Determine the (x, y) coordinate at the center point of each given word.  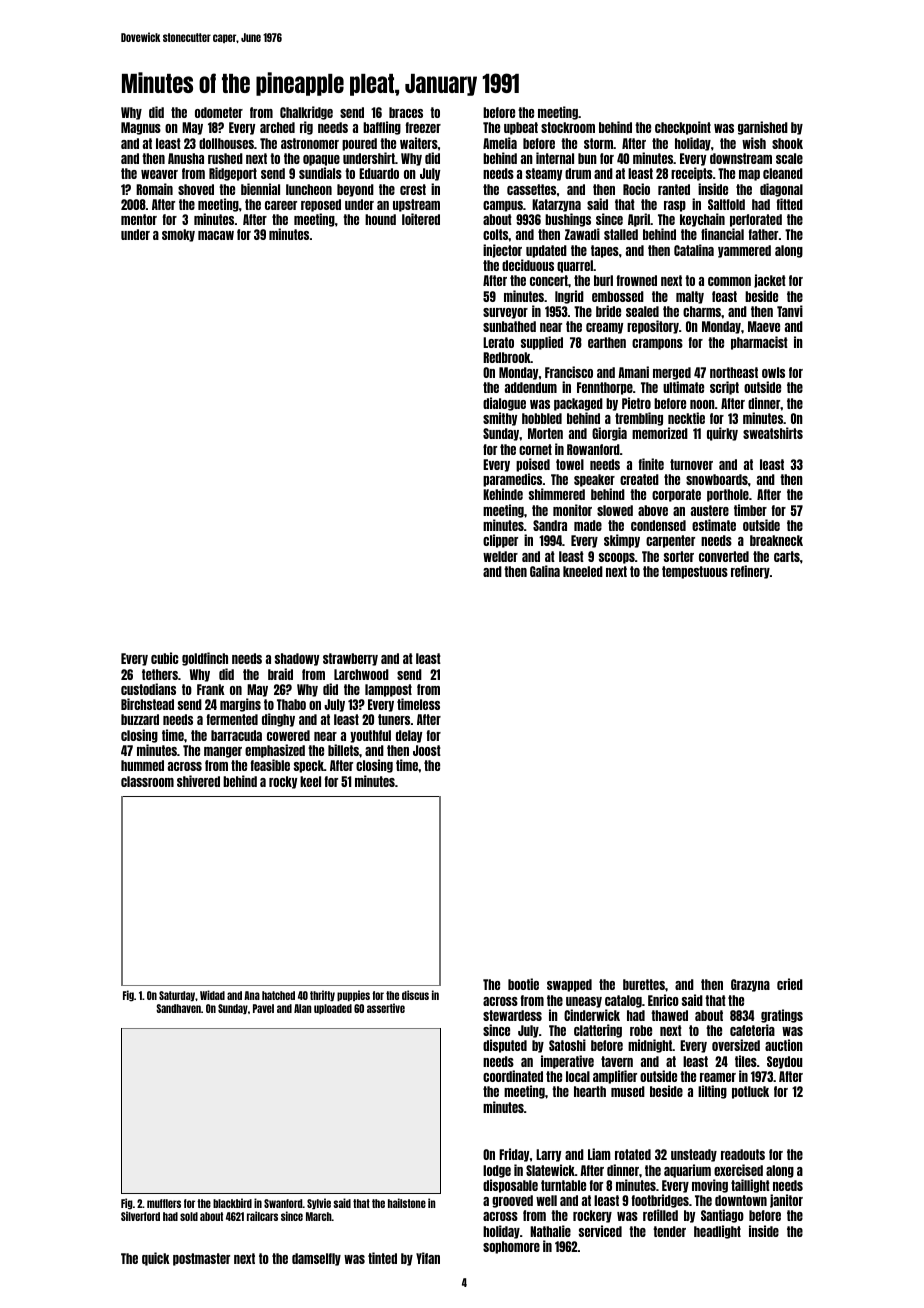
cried (790, 984)
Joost (427, 750)
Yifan (428, 1258)
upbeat (521, 128)
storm (598, 143)
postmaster (201, 1259)
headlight (717, 1232)
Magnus (141, 128)
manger (223, 752)
